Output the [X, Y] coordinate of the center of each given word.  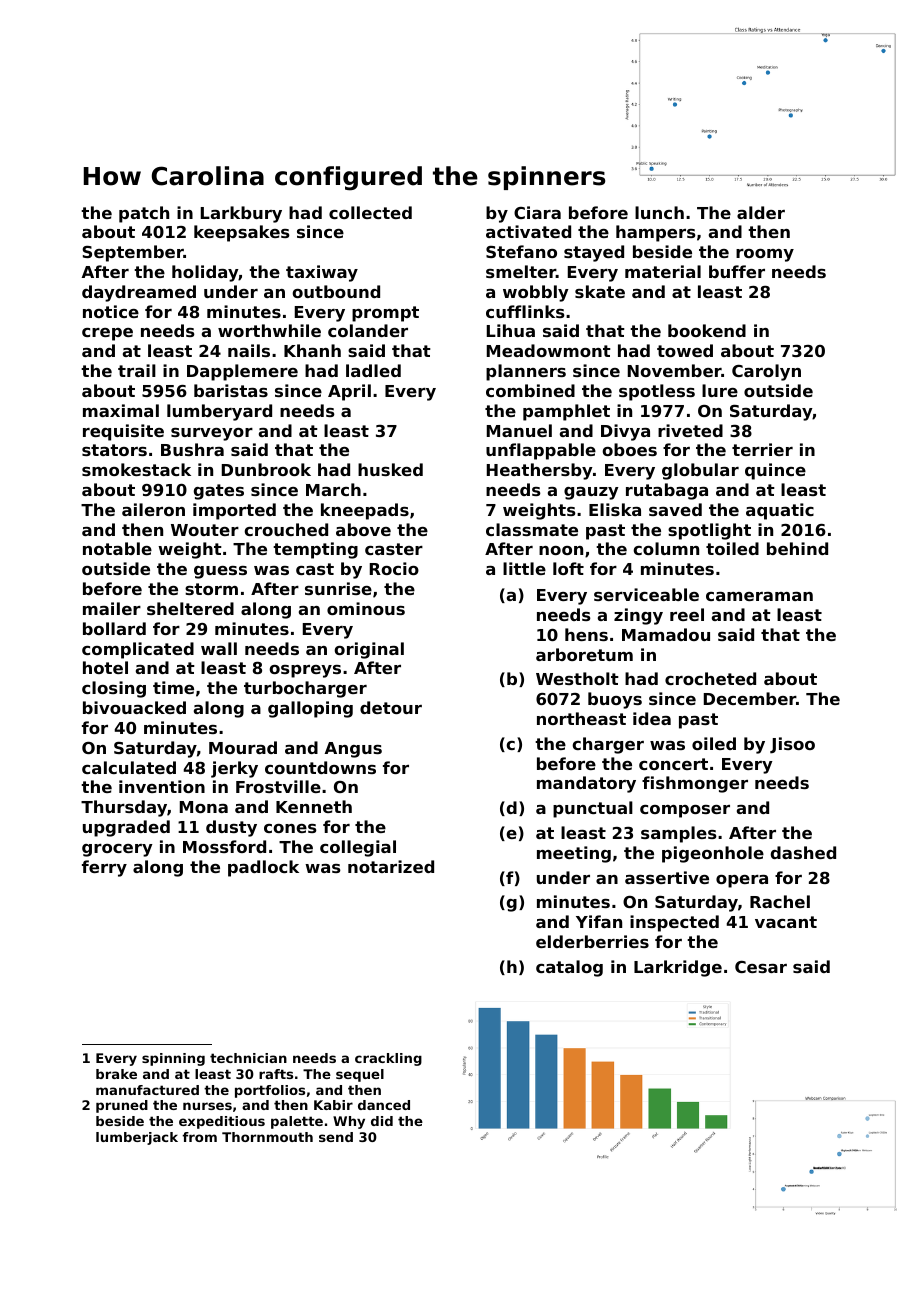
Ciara [537, 212]
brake [116, 1074]
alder [761, 212]
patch [144, 214]
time [173, 687]
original [369, 650]
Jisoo [792, 745]
